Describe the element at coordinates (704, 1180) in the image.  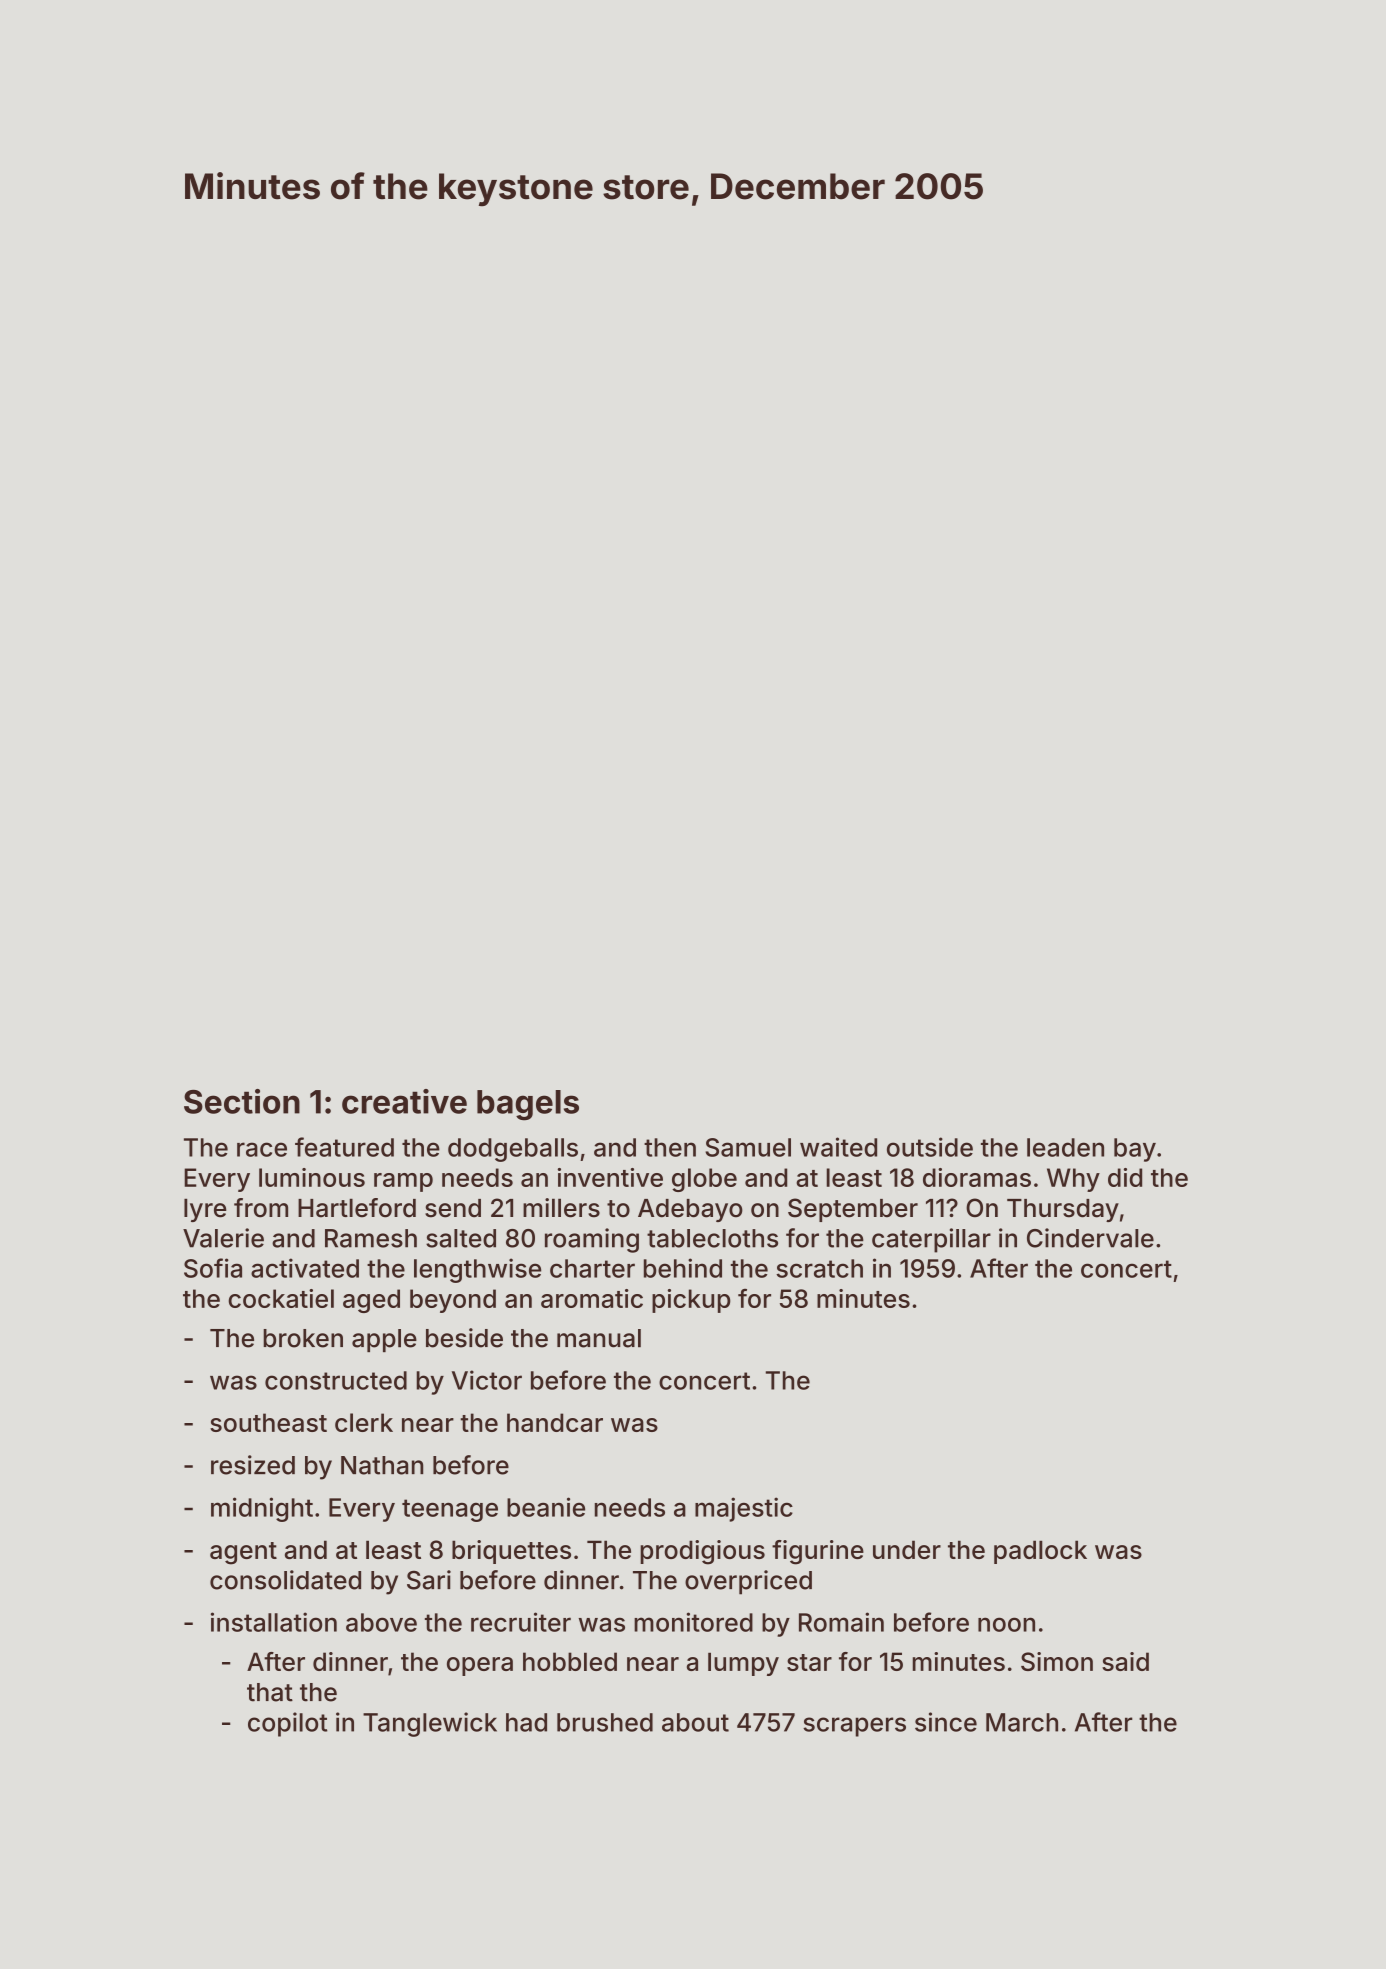
I see `globe` at that location.
